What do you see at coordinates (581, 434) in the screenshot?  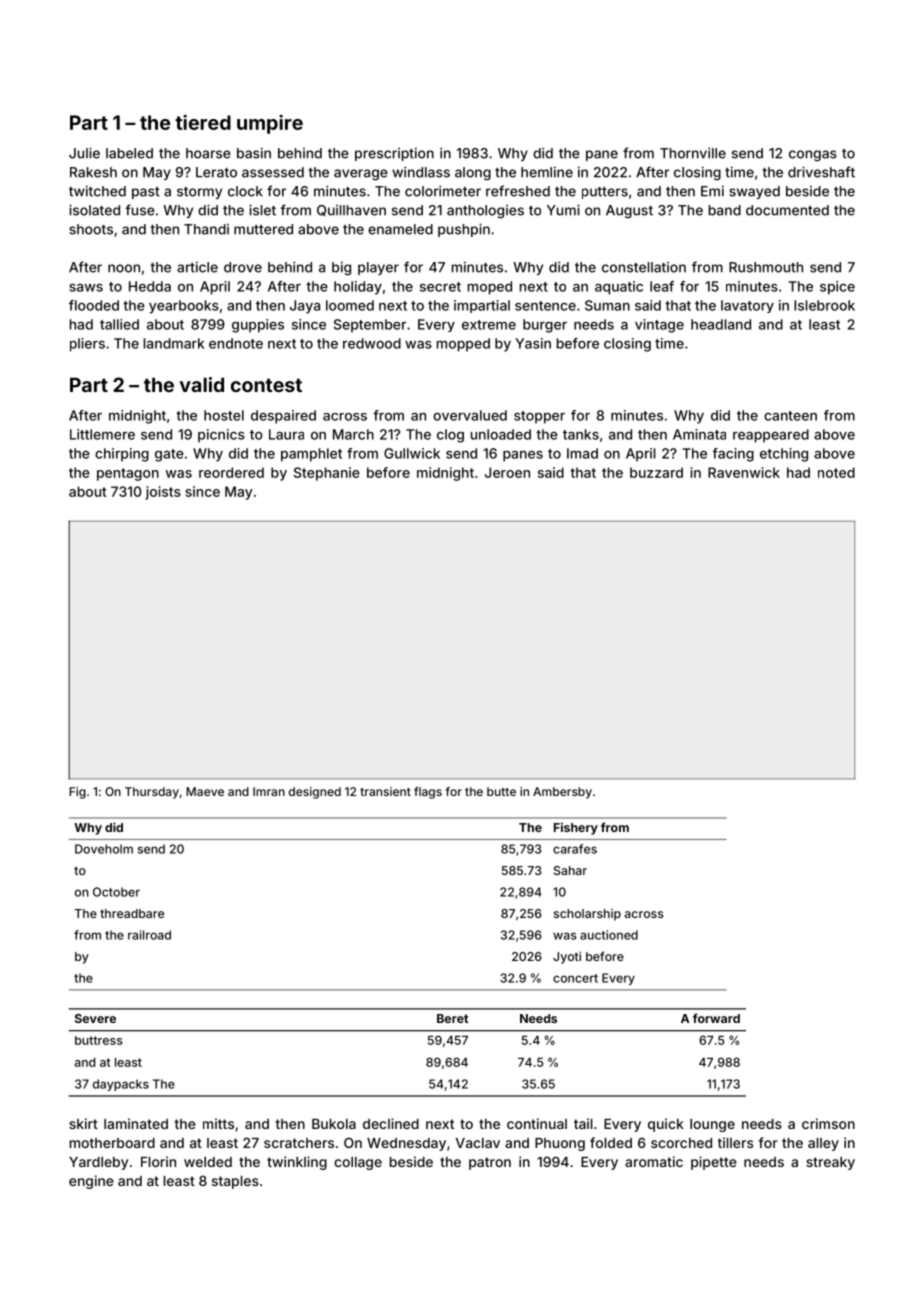 I see `tanks` at bounding box center [581, 434].
